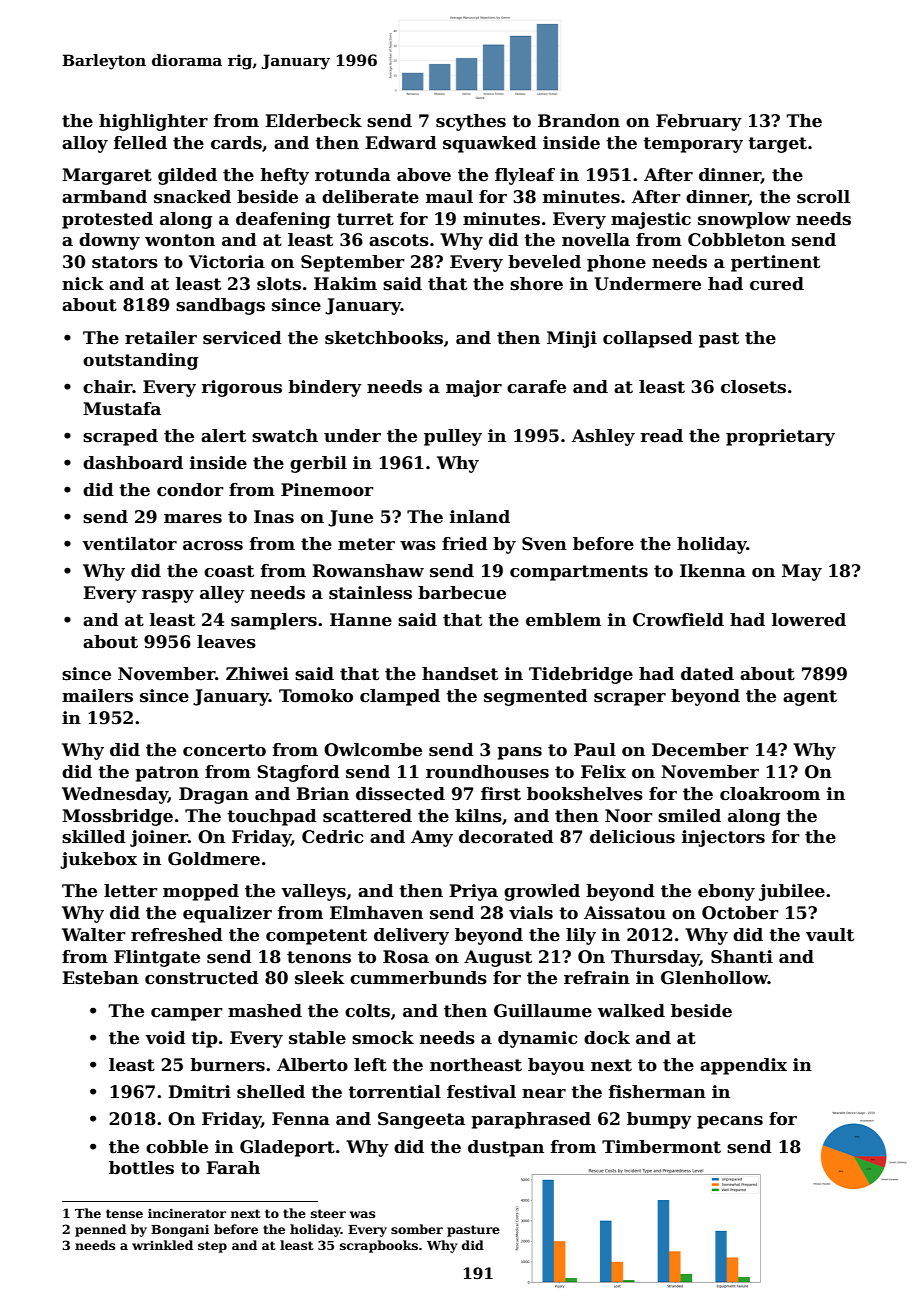 This screenshot has height=1308, width=924. What do you see at coordinates (214, 795) in the screenshot?
I see `Dragan` at bounding box center [214, 795].
